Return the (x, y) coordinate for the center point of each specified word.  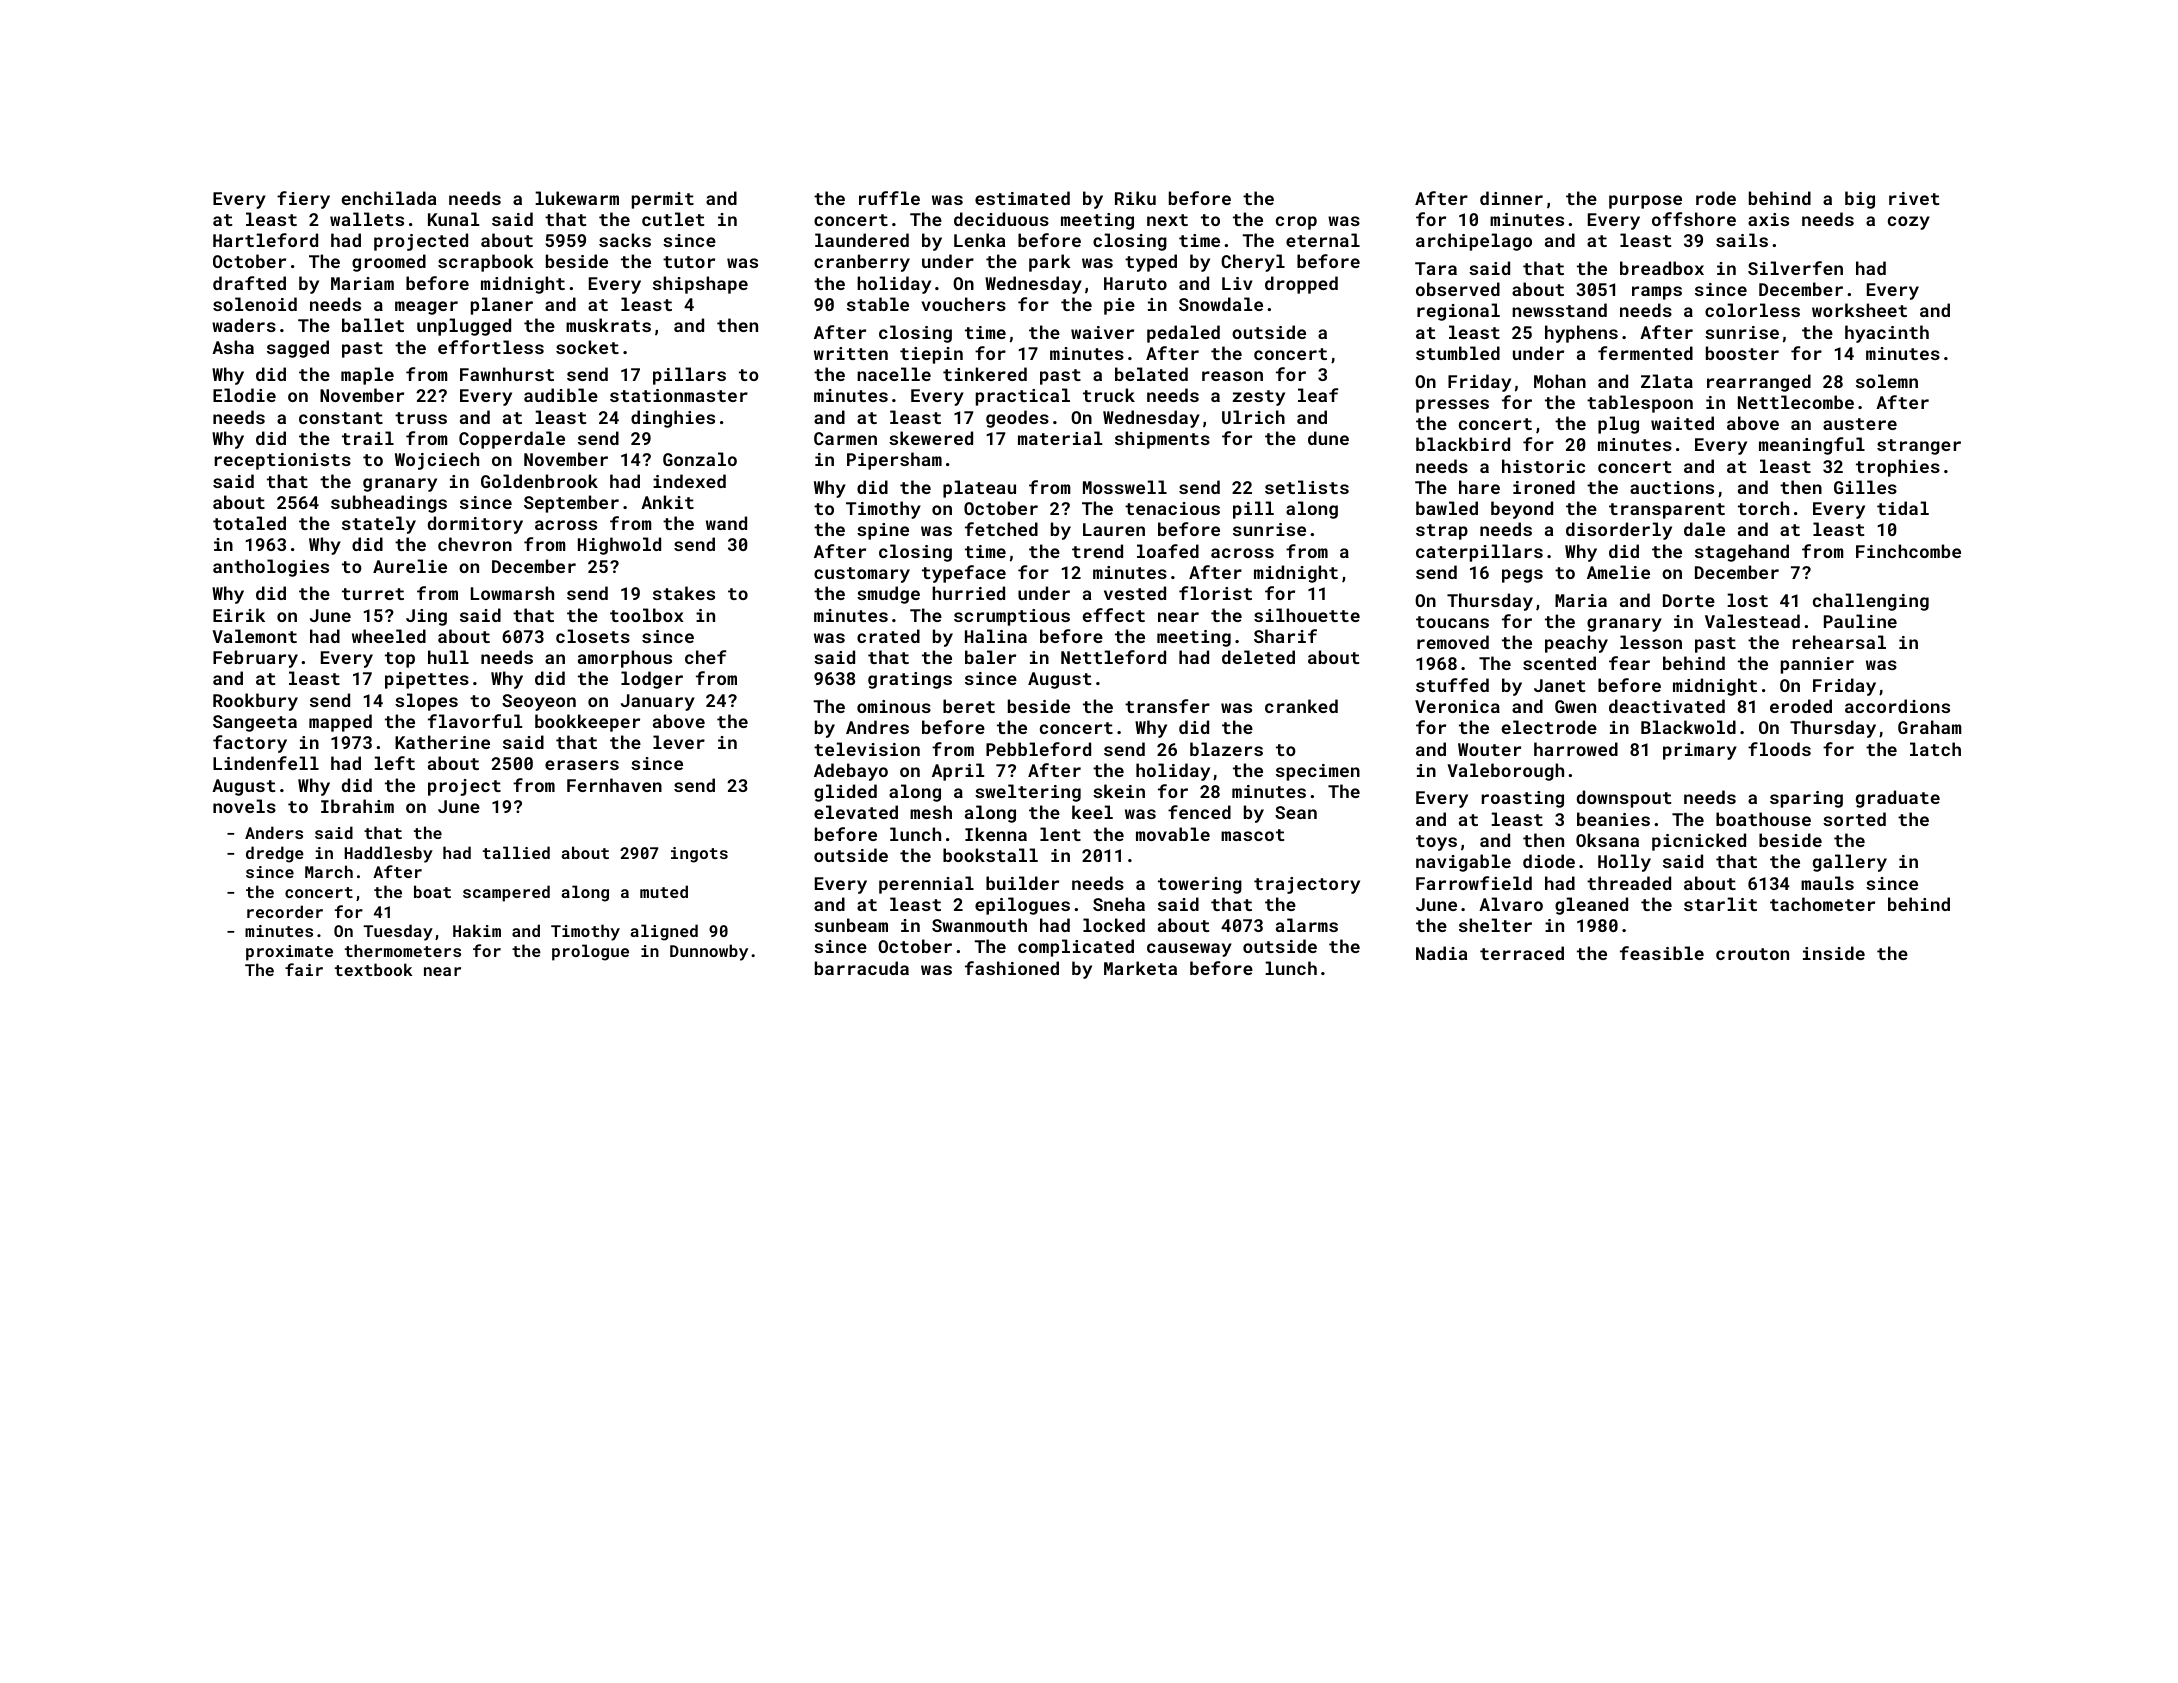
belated (1151, 374)
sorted (1854, 819)
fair (304, 969)
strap (1442, 532)
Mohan (1560, 381)
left (394, 763)
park (1050, 263)
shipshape (700, 285)
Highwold (619, 546)
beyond (1522, 510)
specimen (1318, 772)
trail (368, 438)
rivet (1914, 198)
